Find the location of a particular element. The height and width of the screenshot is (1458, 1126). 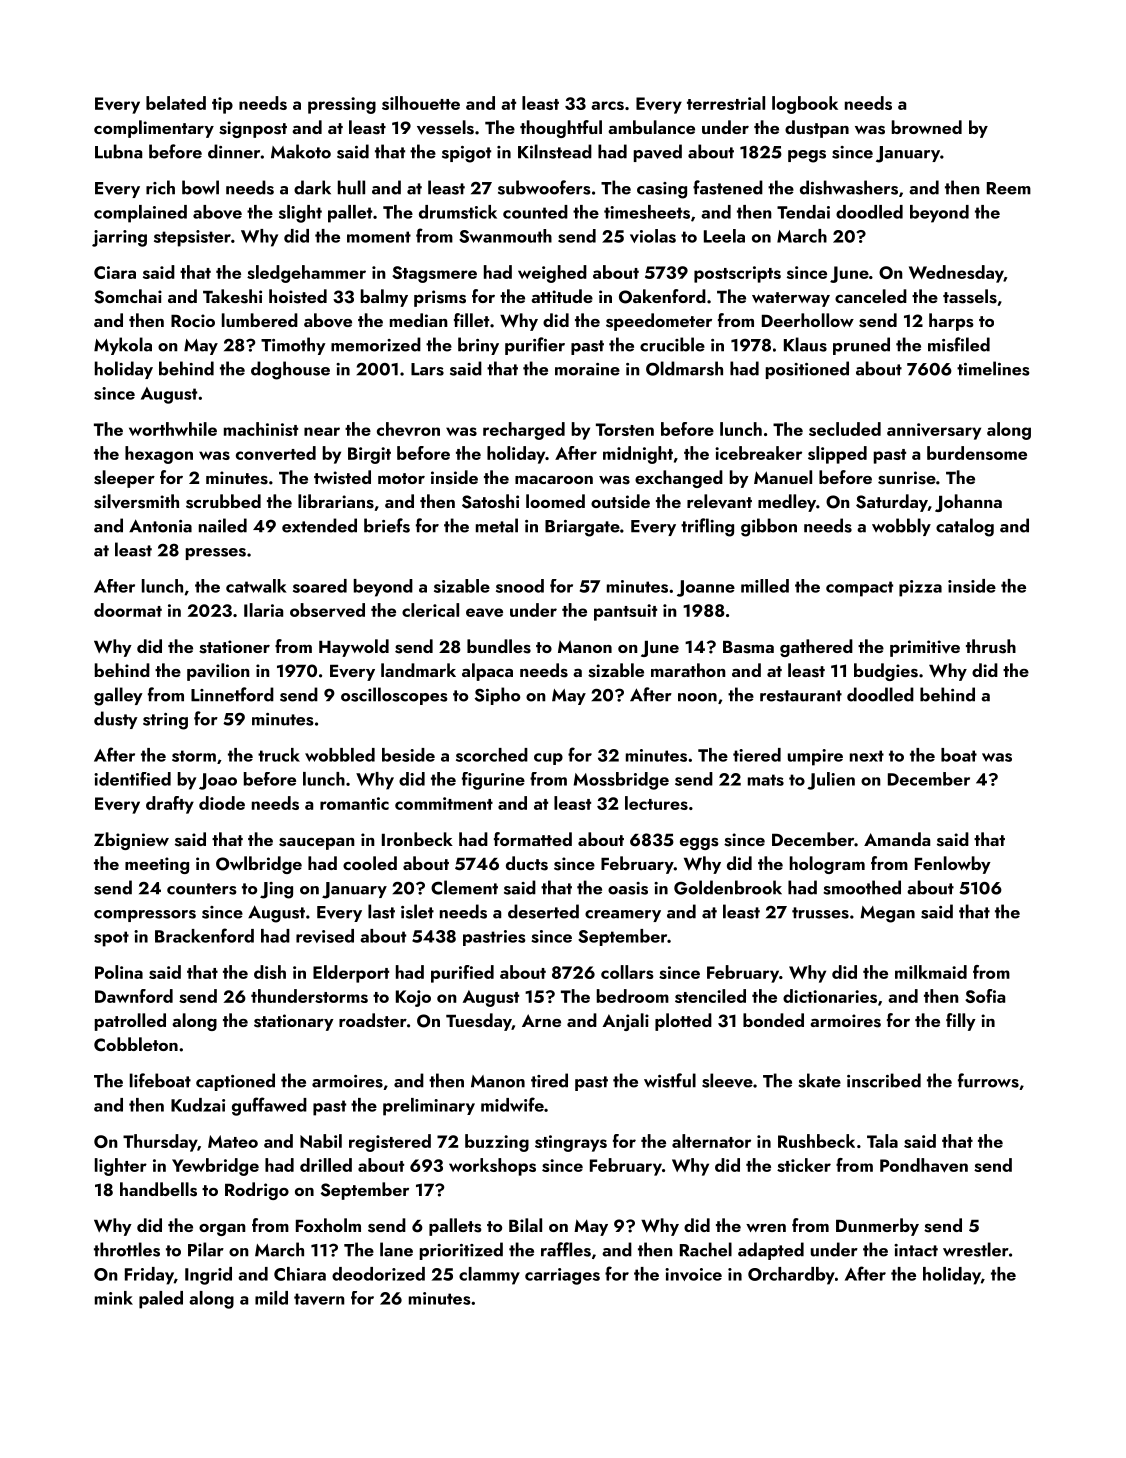

pantsuit is located at coordinates (625, 612).
